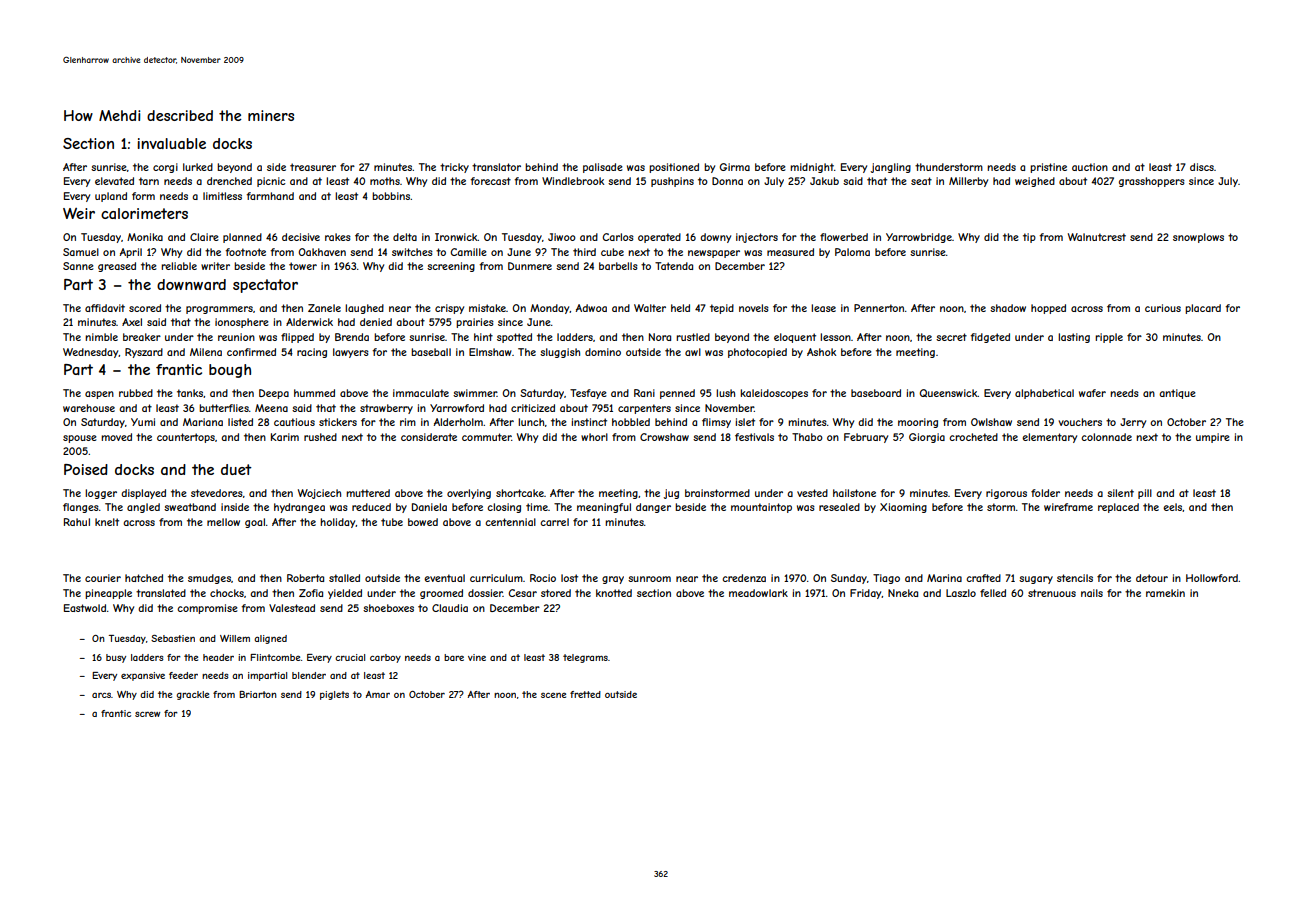 This page has height=924, width=1308. What do you see at coordinates (99, 395) in the page?
I see `aspen` at bounding box center [99, 395].
